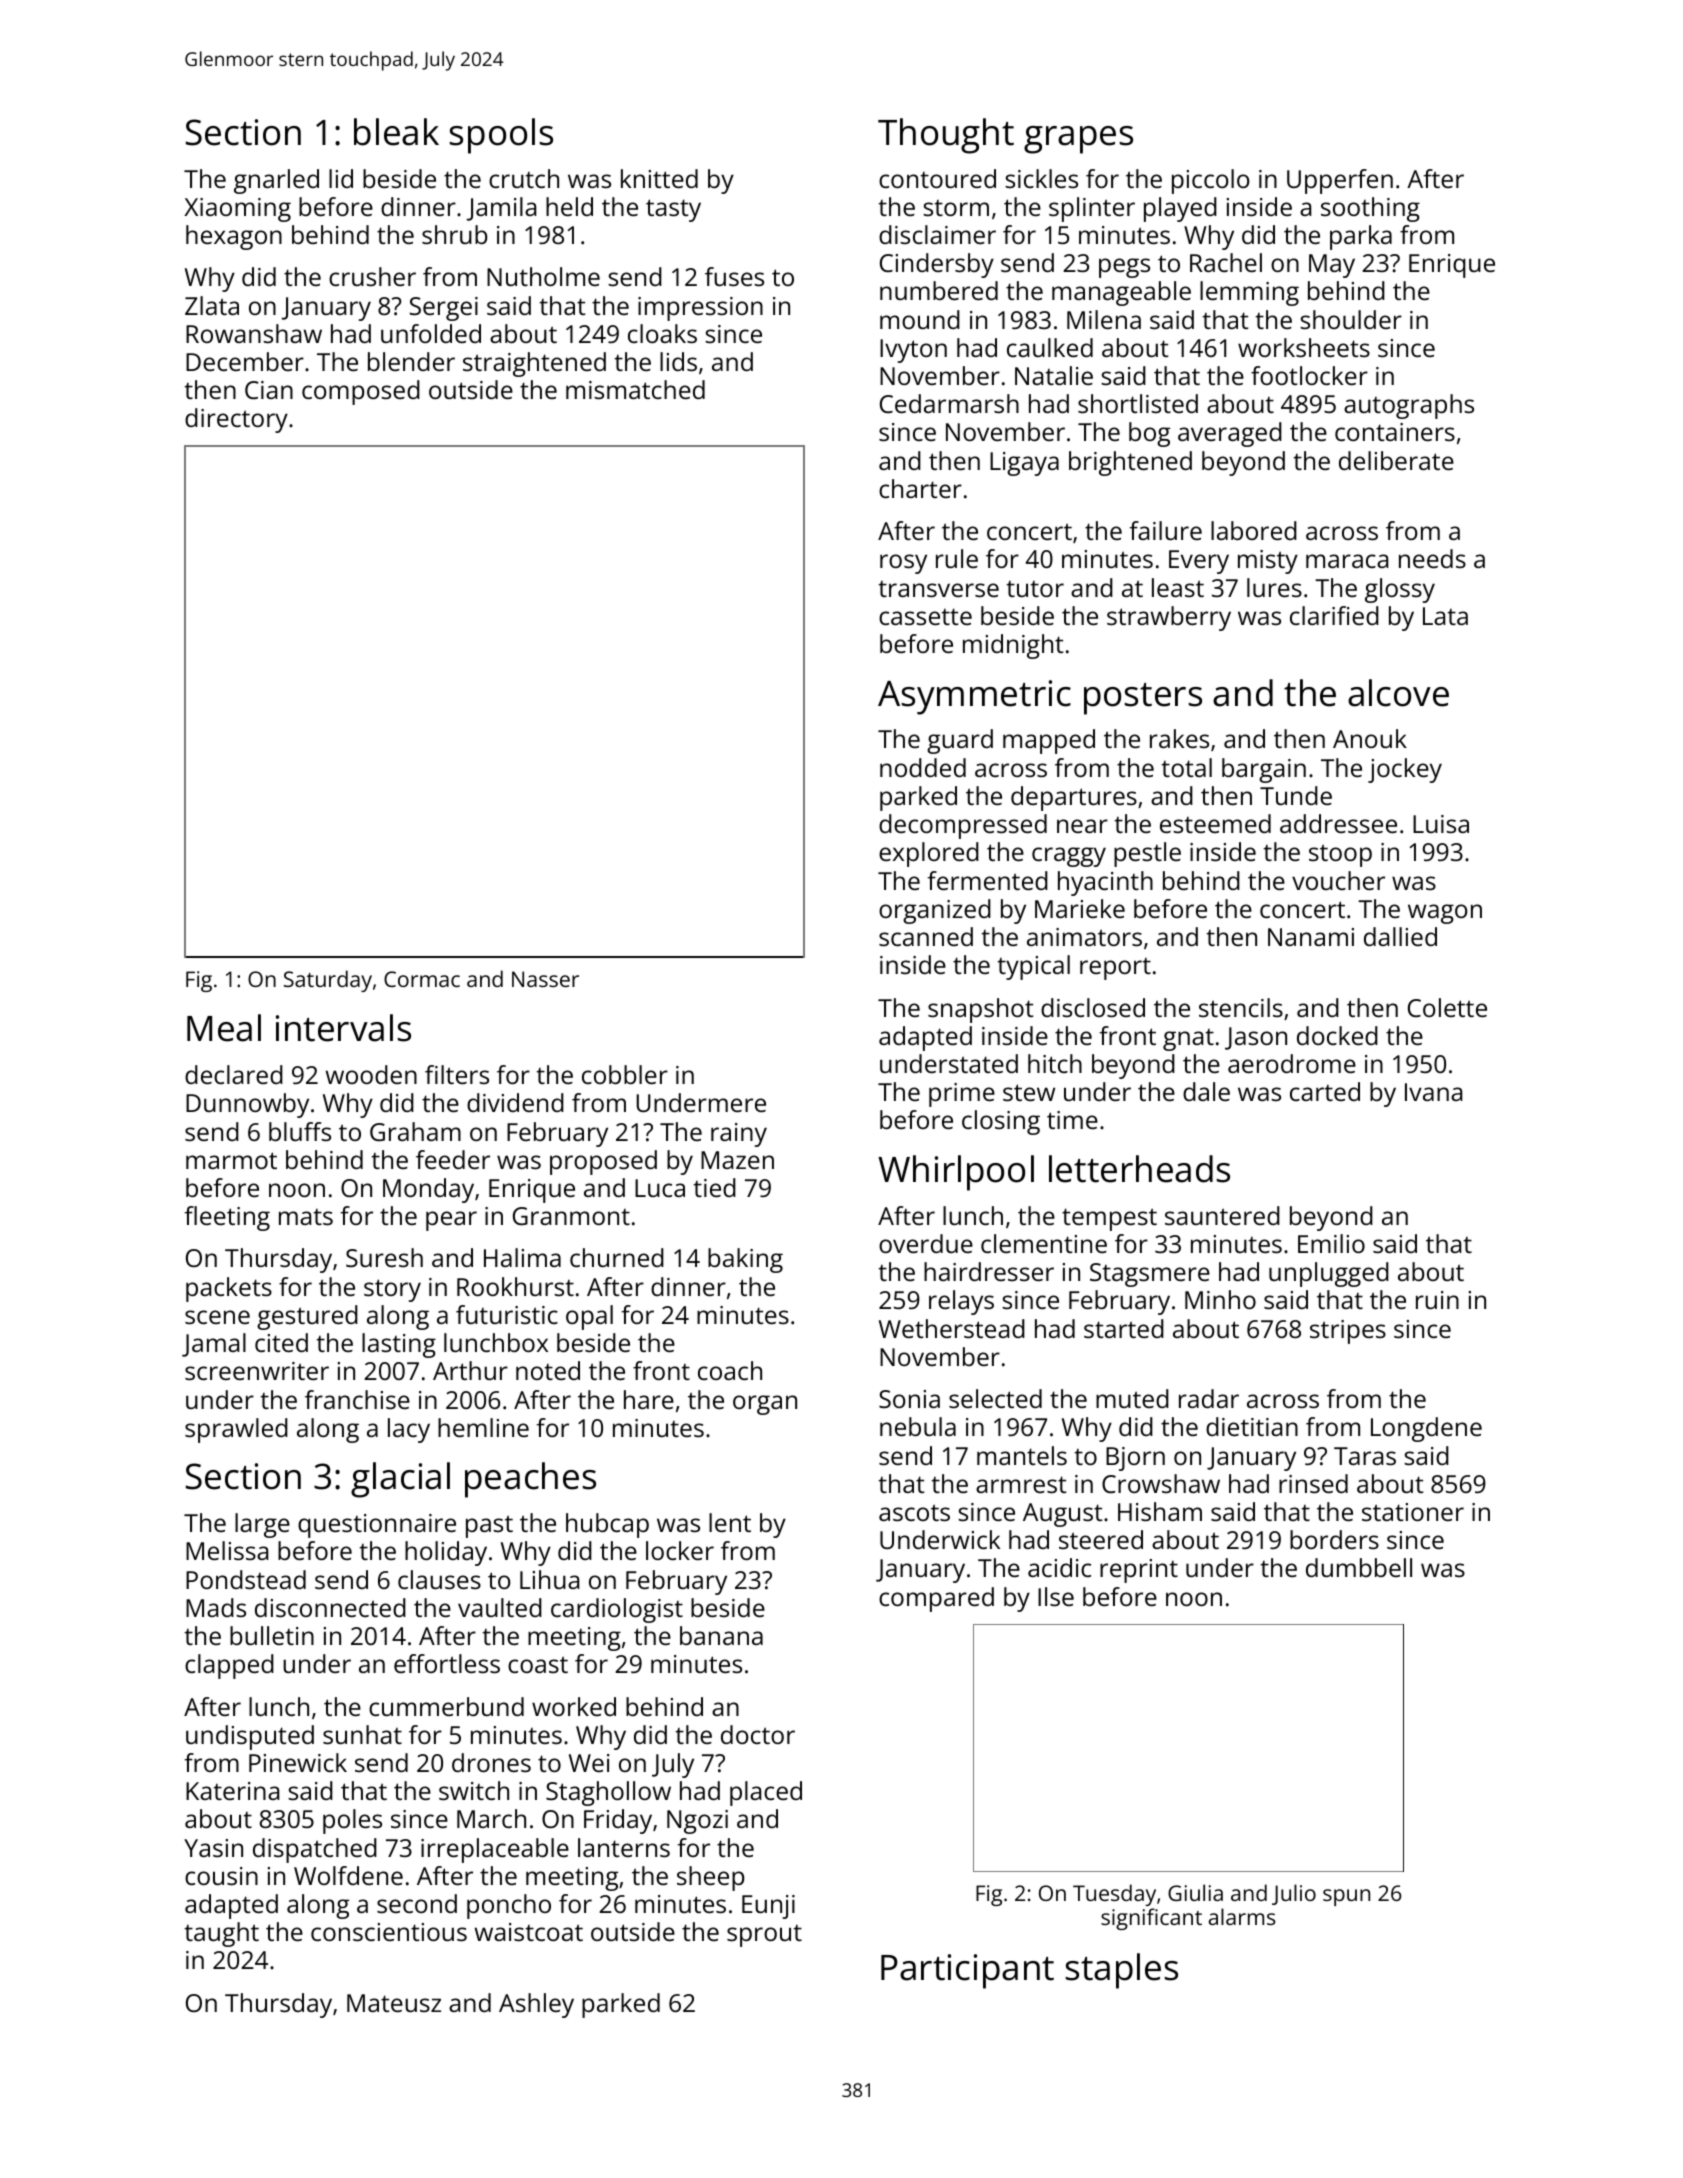 This document has width=1683, height=2178. What do you see at coordinates (262, 1525) in the document?
I see `large` at bounding box center [262, 1525].
